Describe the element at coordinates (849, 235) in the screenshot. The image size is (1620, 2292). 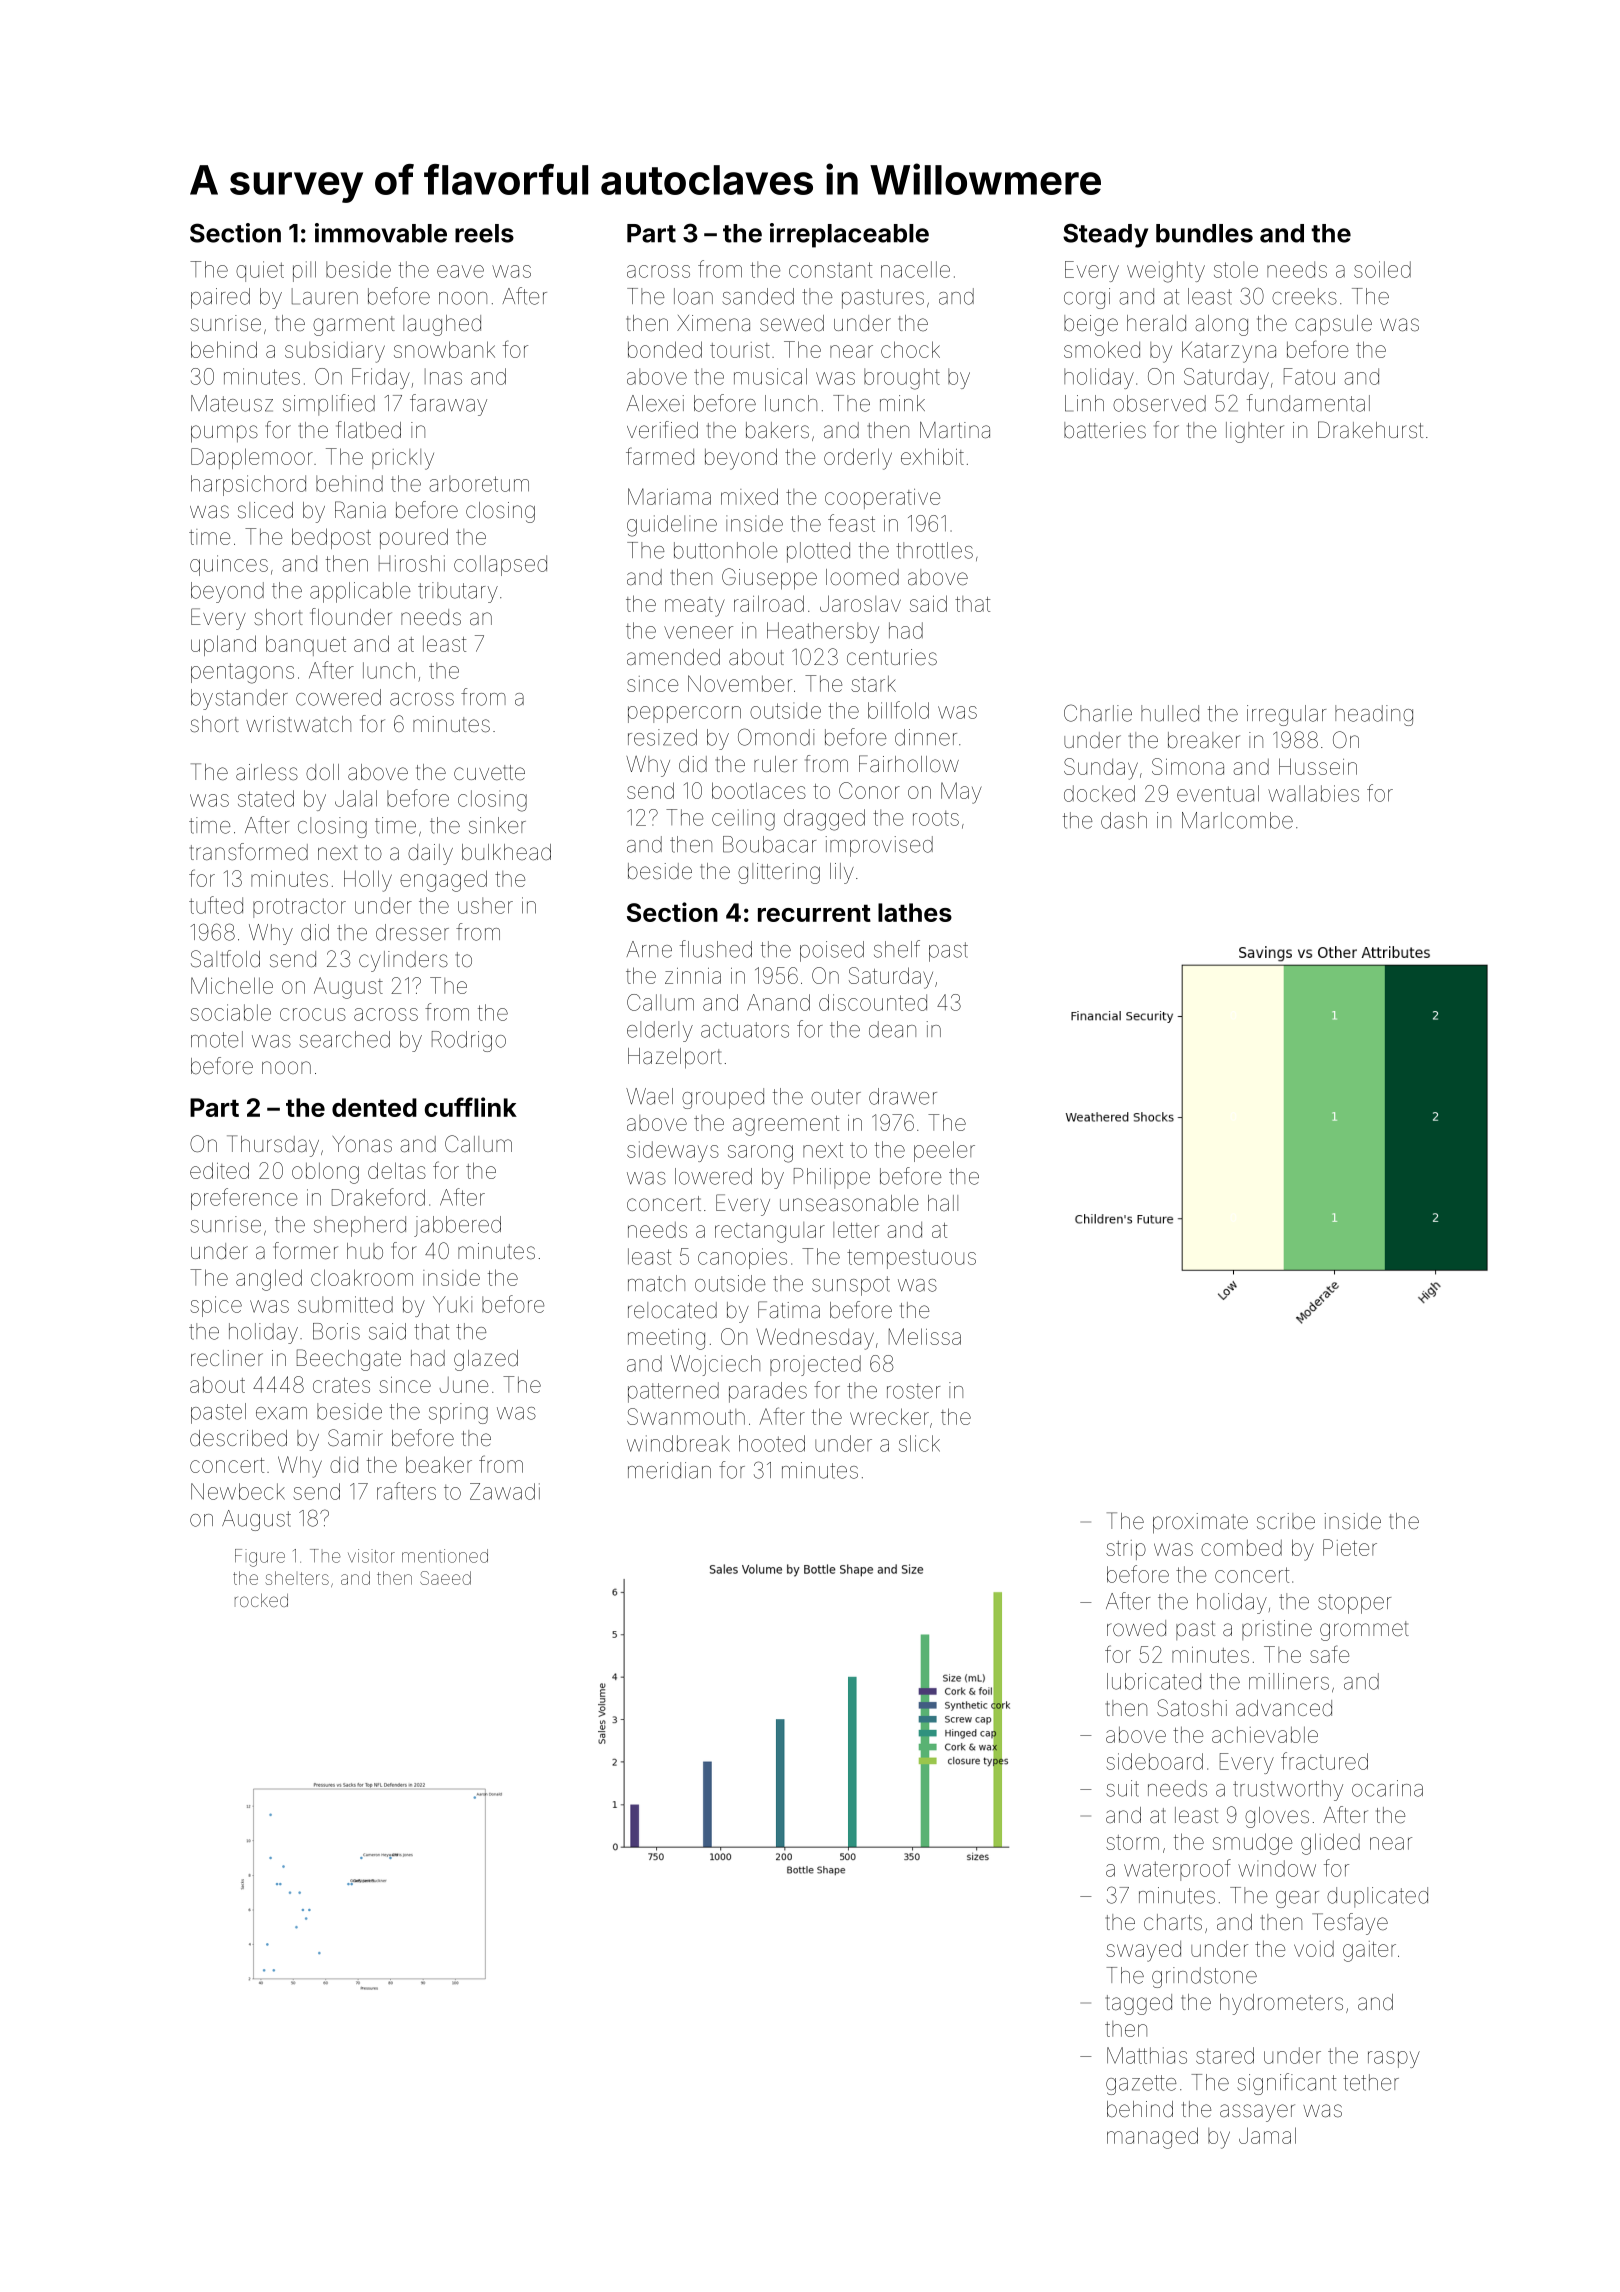
I see `irreplaceable` at that location.
